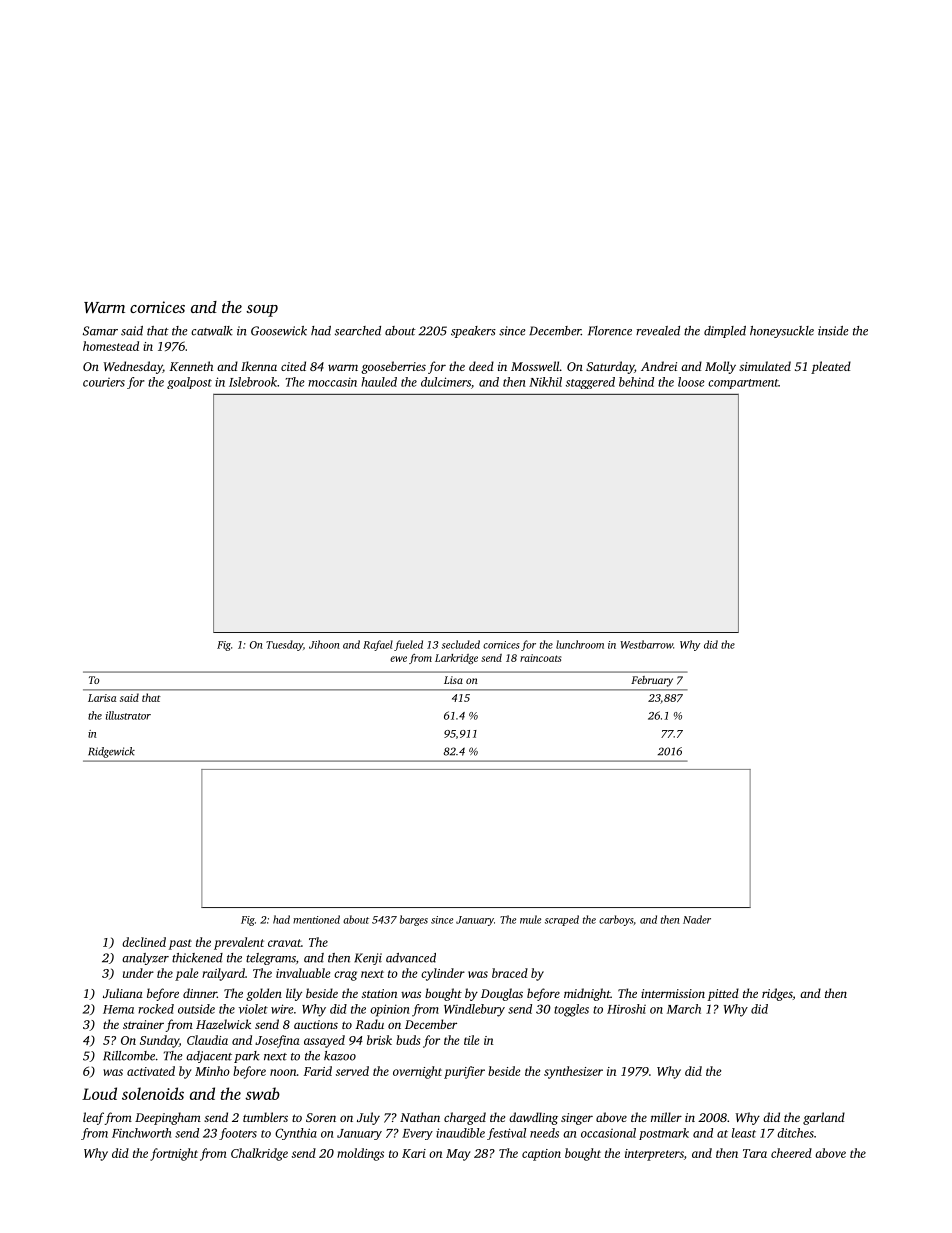 This document has width=952, height=1233. I want to click on caption, so click(541, 1155).
